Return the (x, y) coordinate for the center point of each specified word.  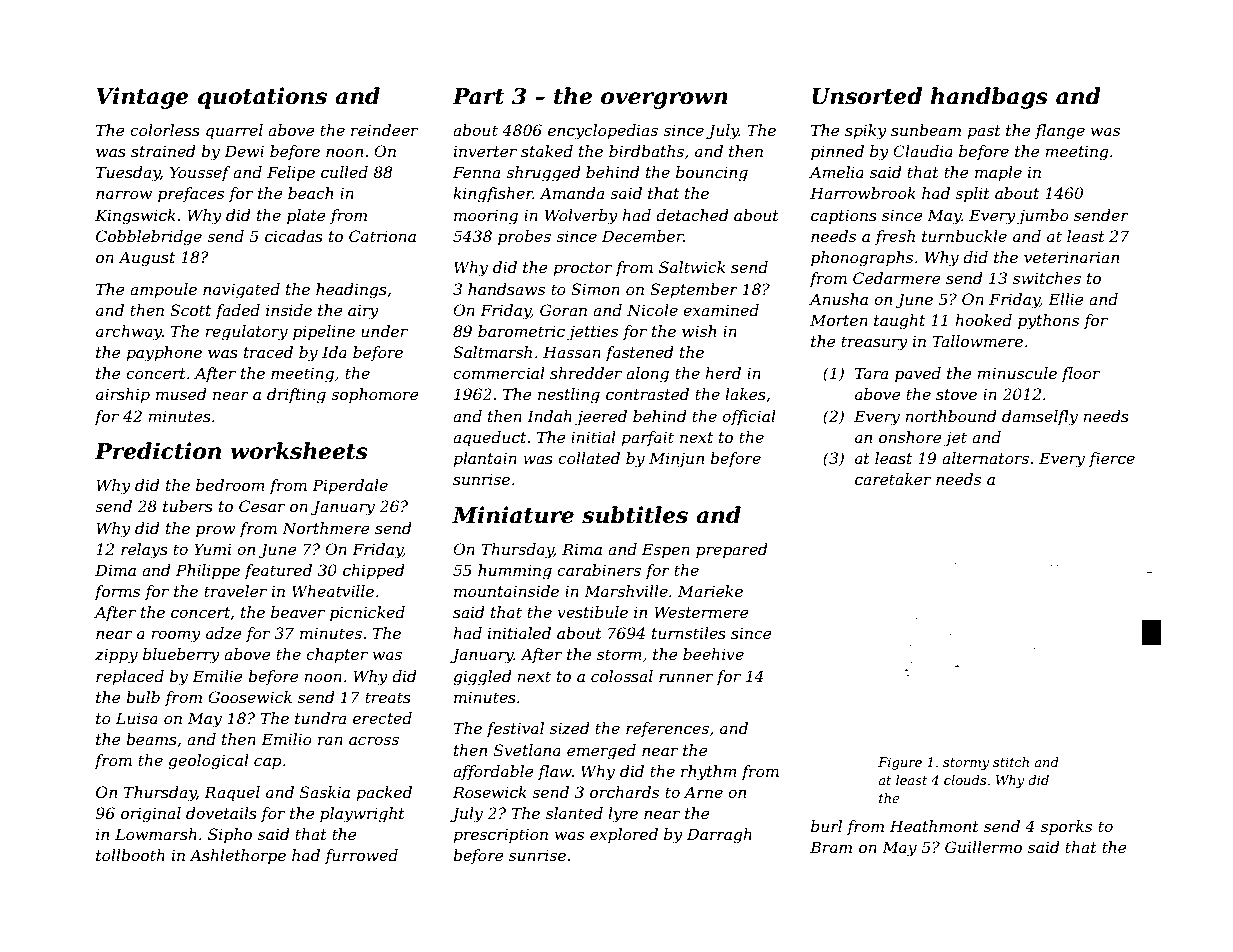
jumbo (1043, 217)
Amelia (836, 172)
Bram (831, 847)
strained (163, 151)
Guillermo (983, 847)
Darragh (719, 836)
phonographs (862, 259)
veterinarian (1071, 257)
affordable (493, 772)
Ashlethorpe (237, 856)
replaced (130, 677)
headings (351, 291)
